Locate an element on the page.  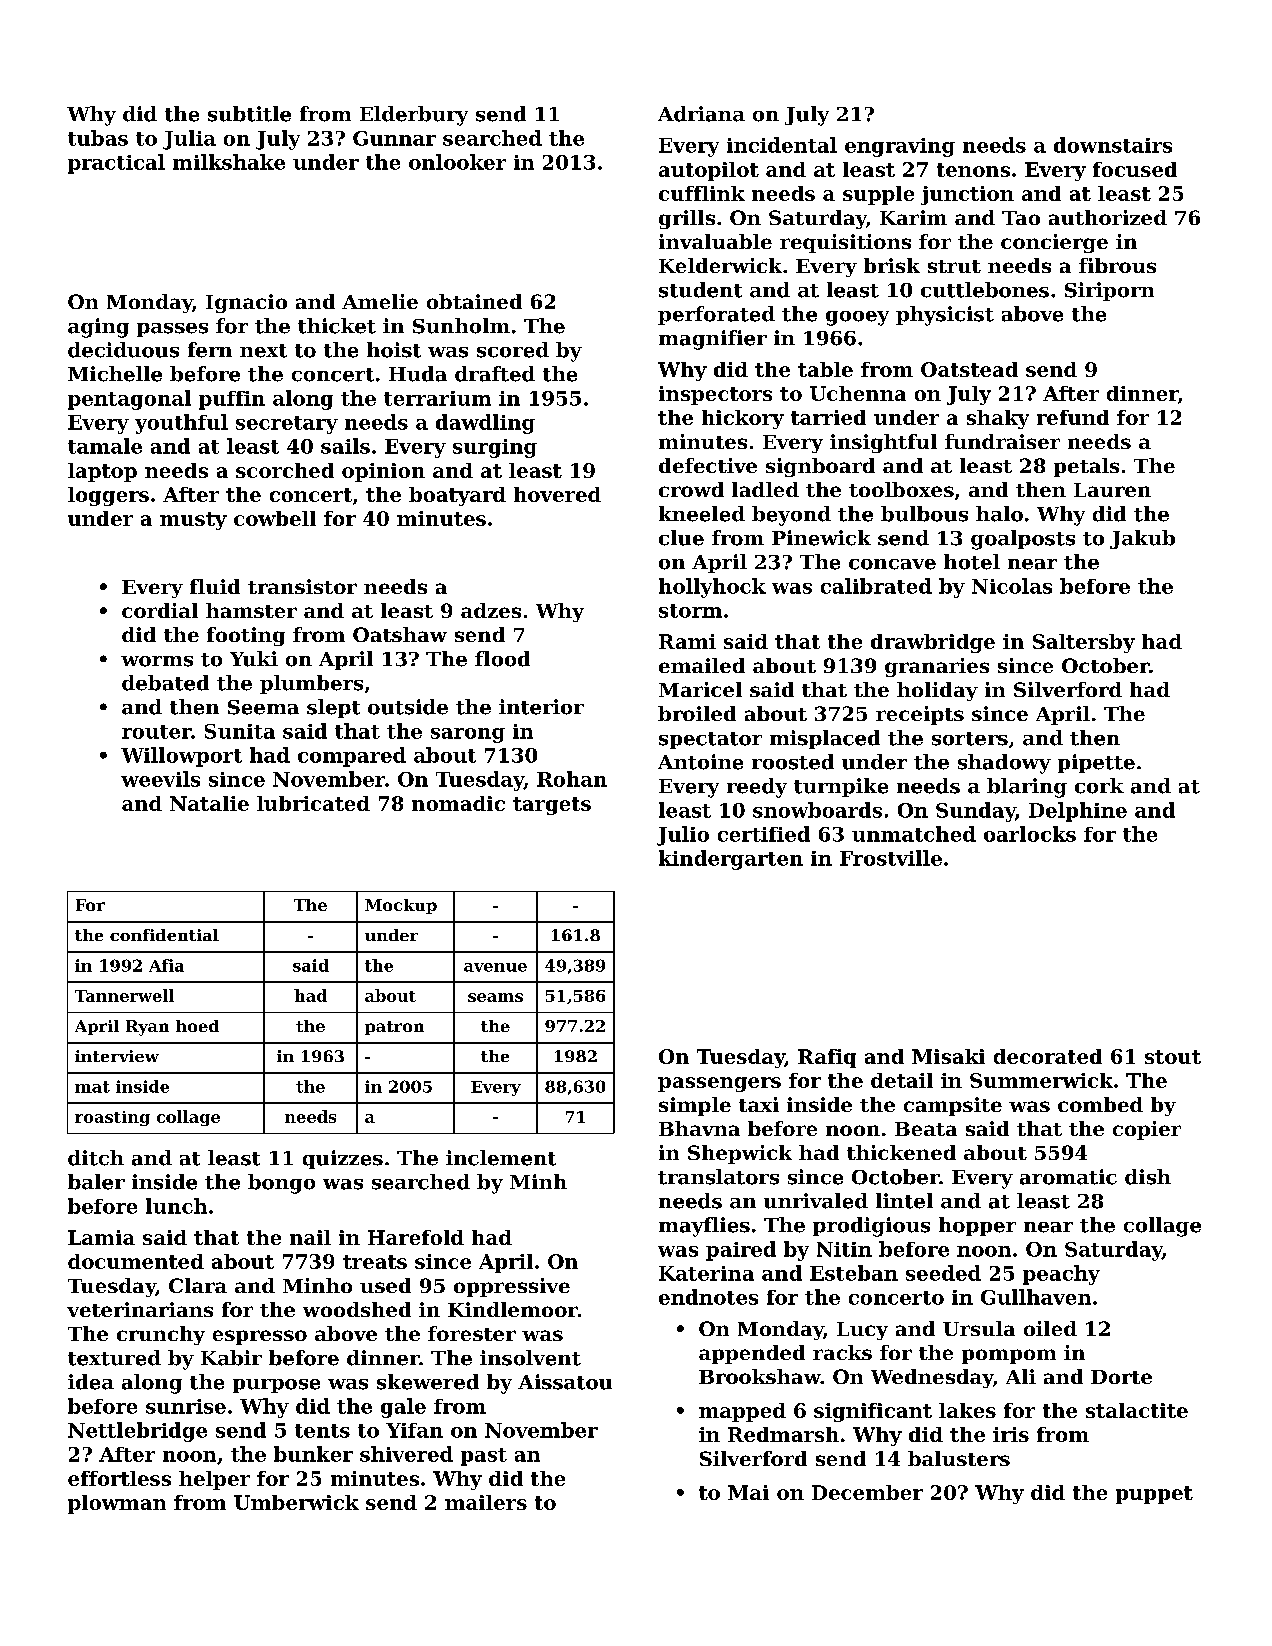
tubas is located at coordinates (98, 138).
